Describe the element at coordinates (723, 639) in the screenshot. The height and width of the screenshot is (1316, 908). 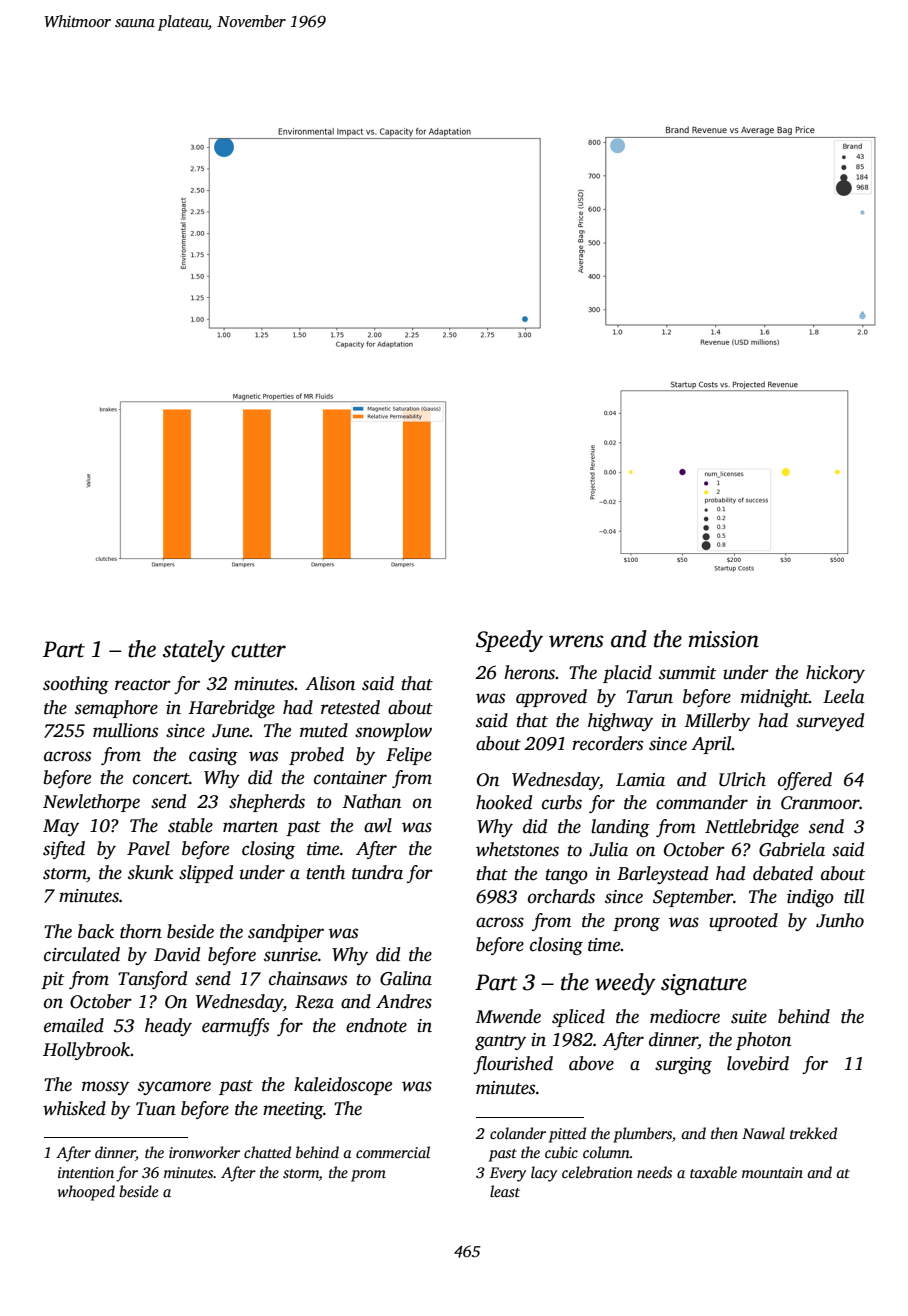
I see `mission` at that location.
